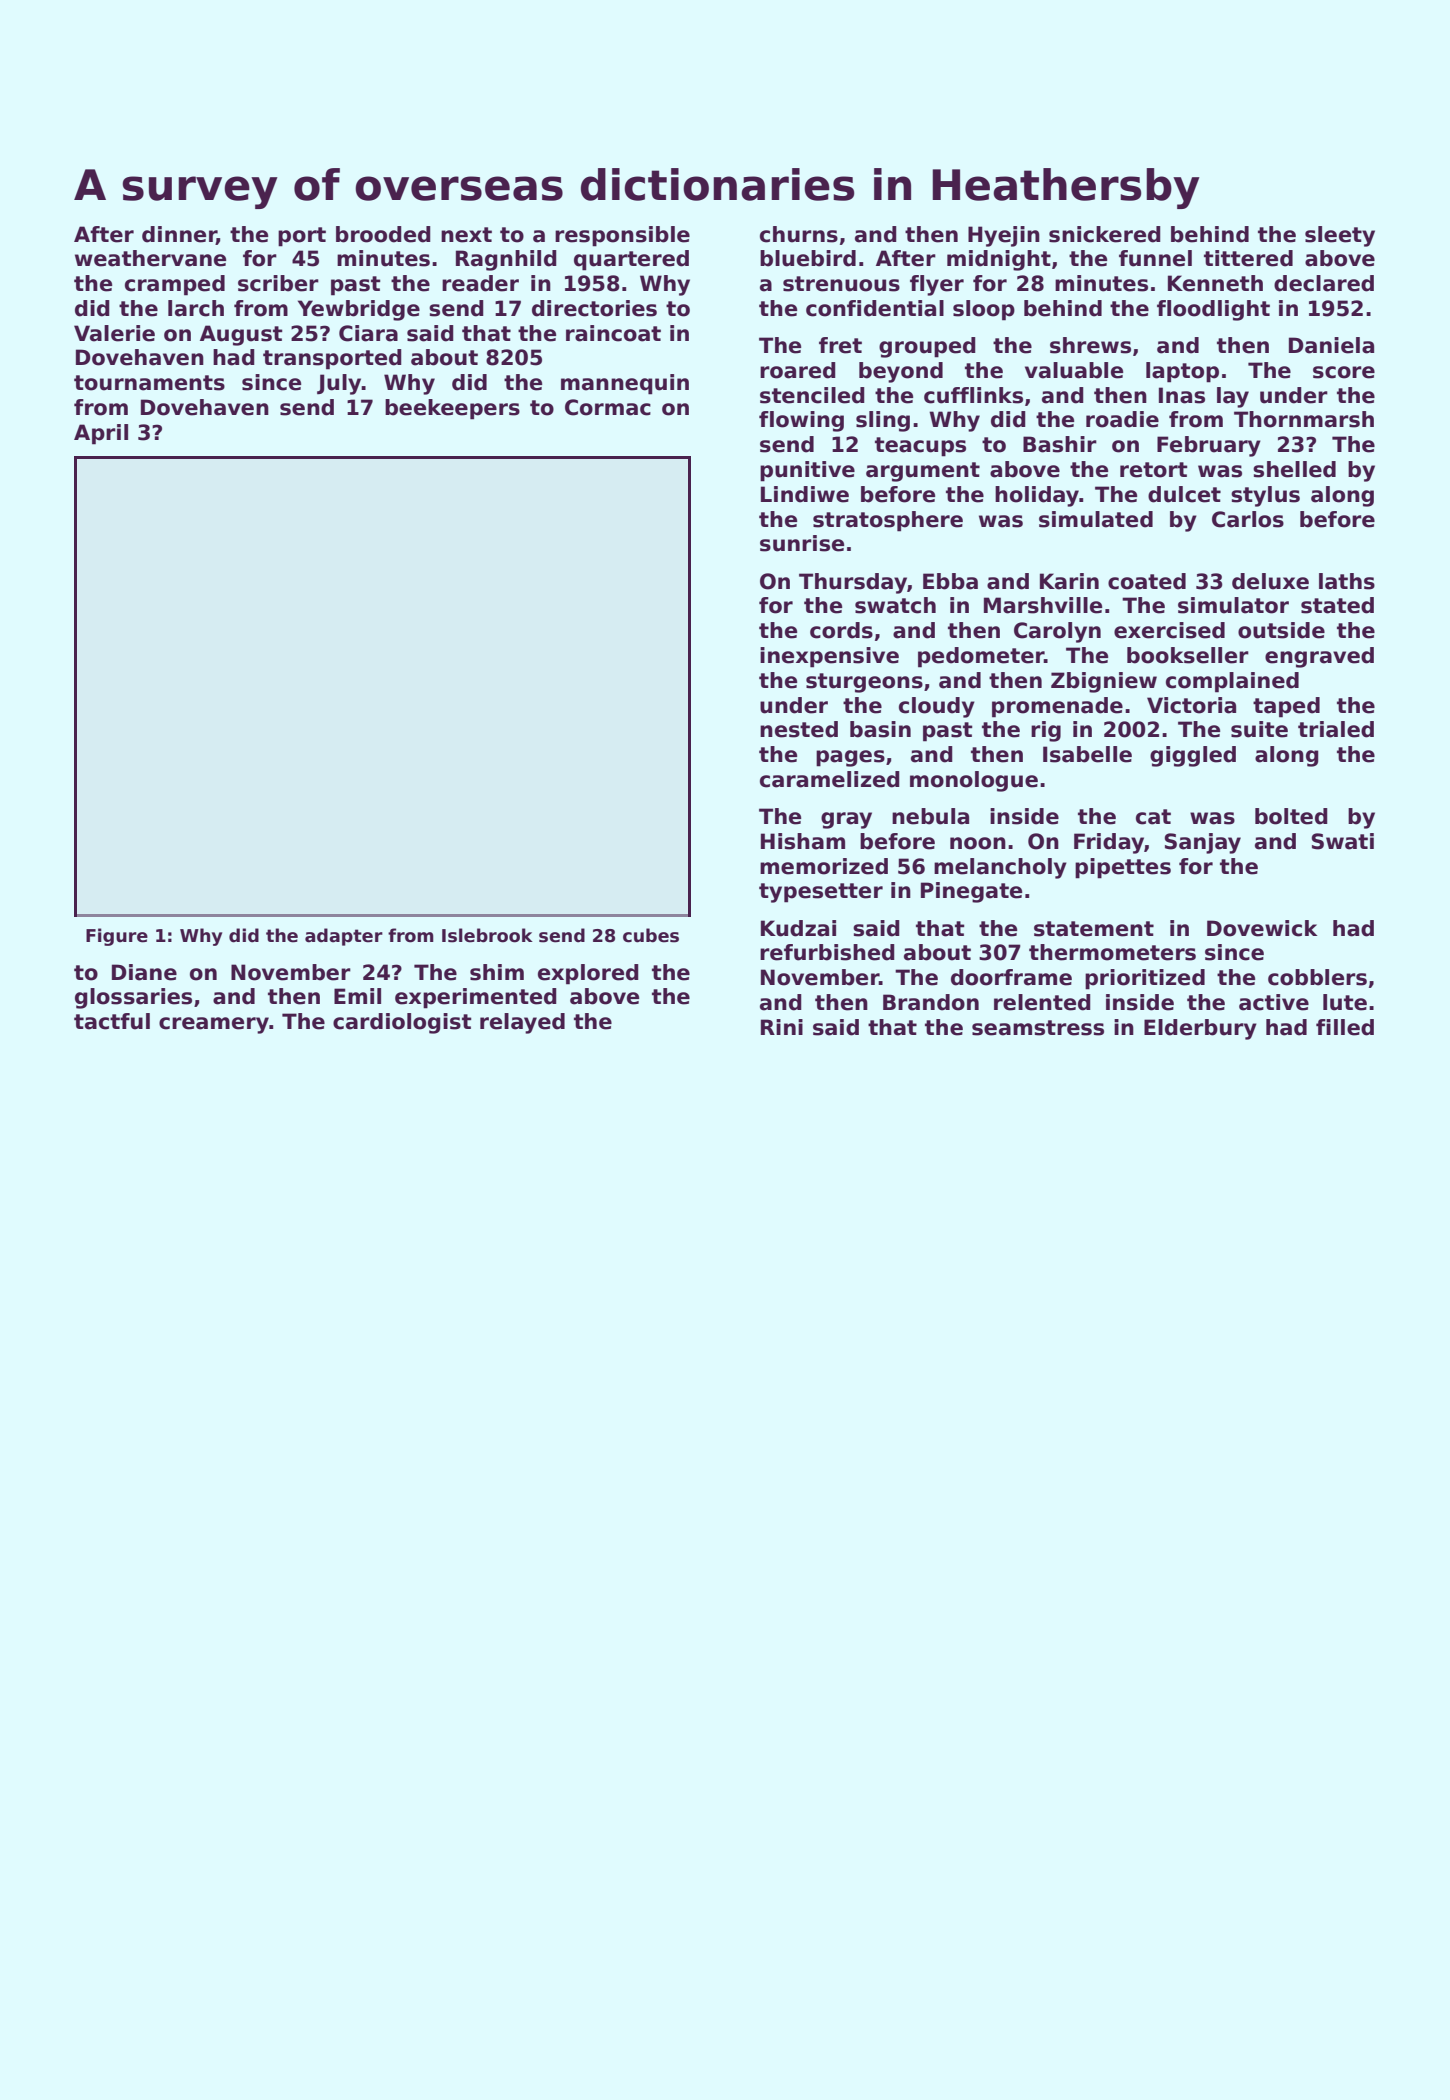  I want to click on deluxe, so click(1270, 581).
